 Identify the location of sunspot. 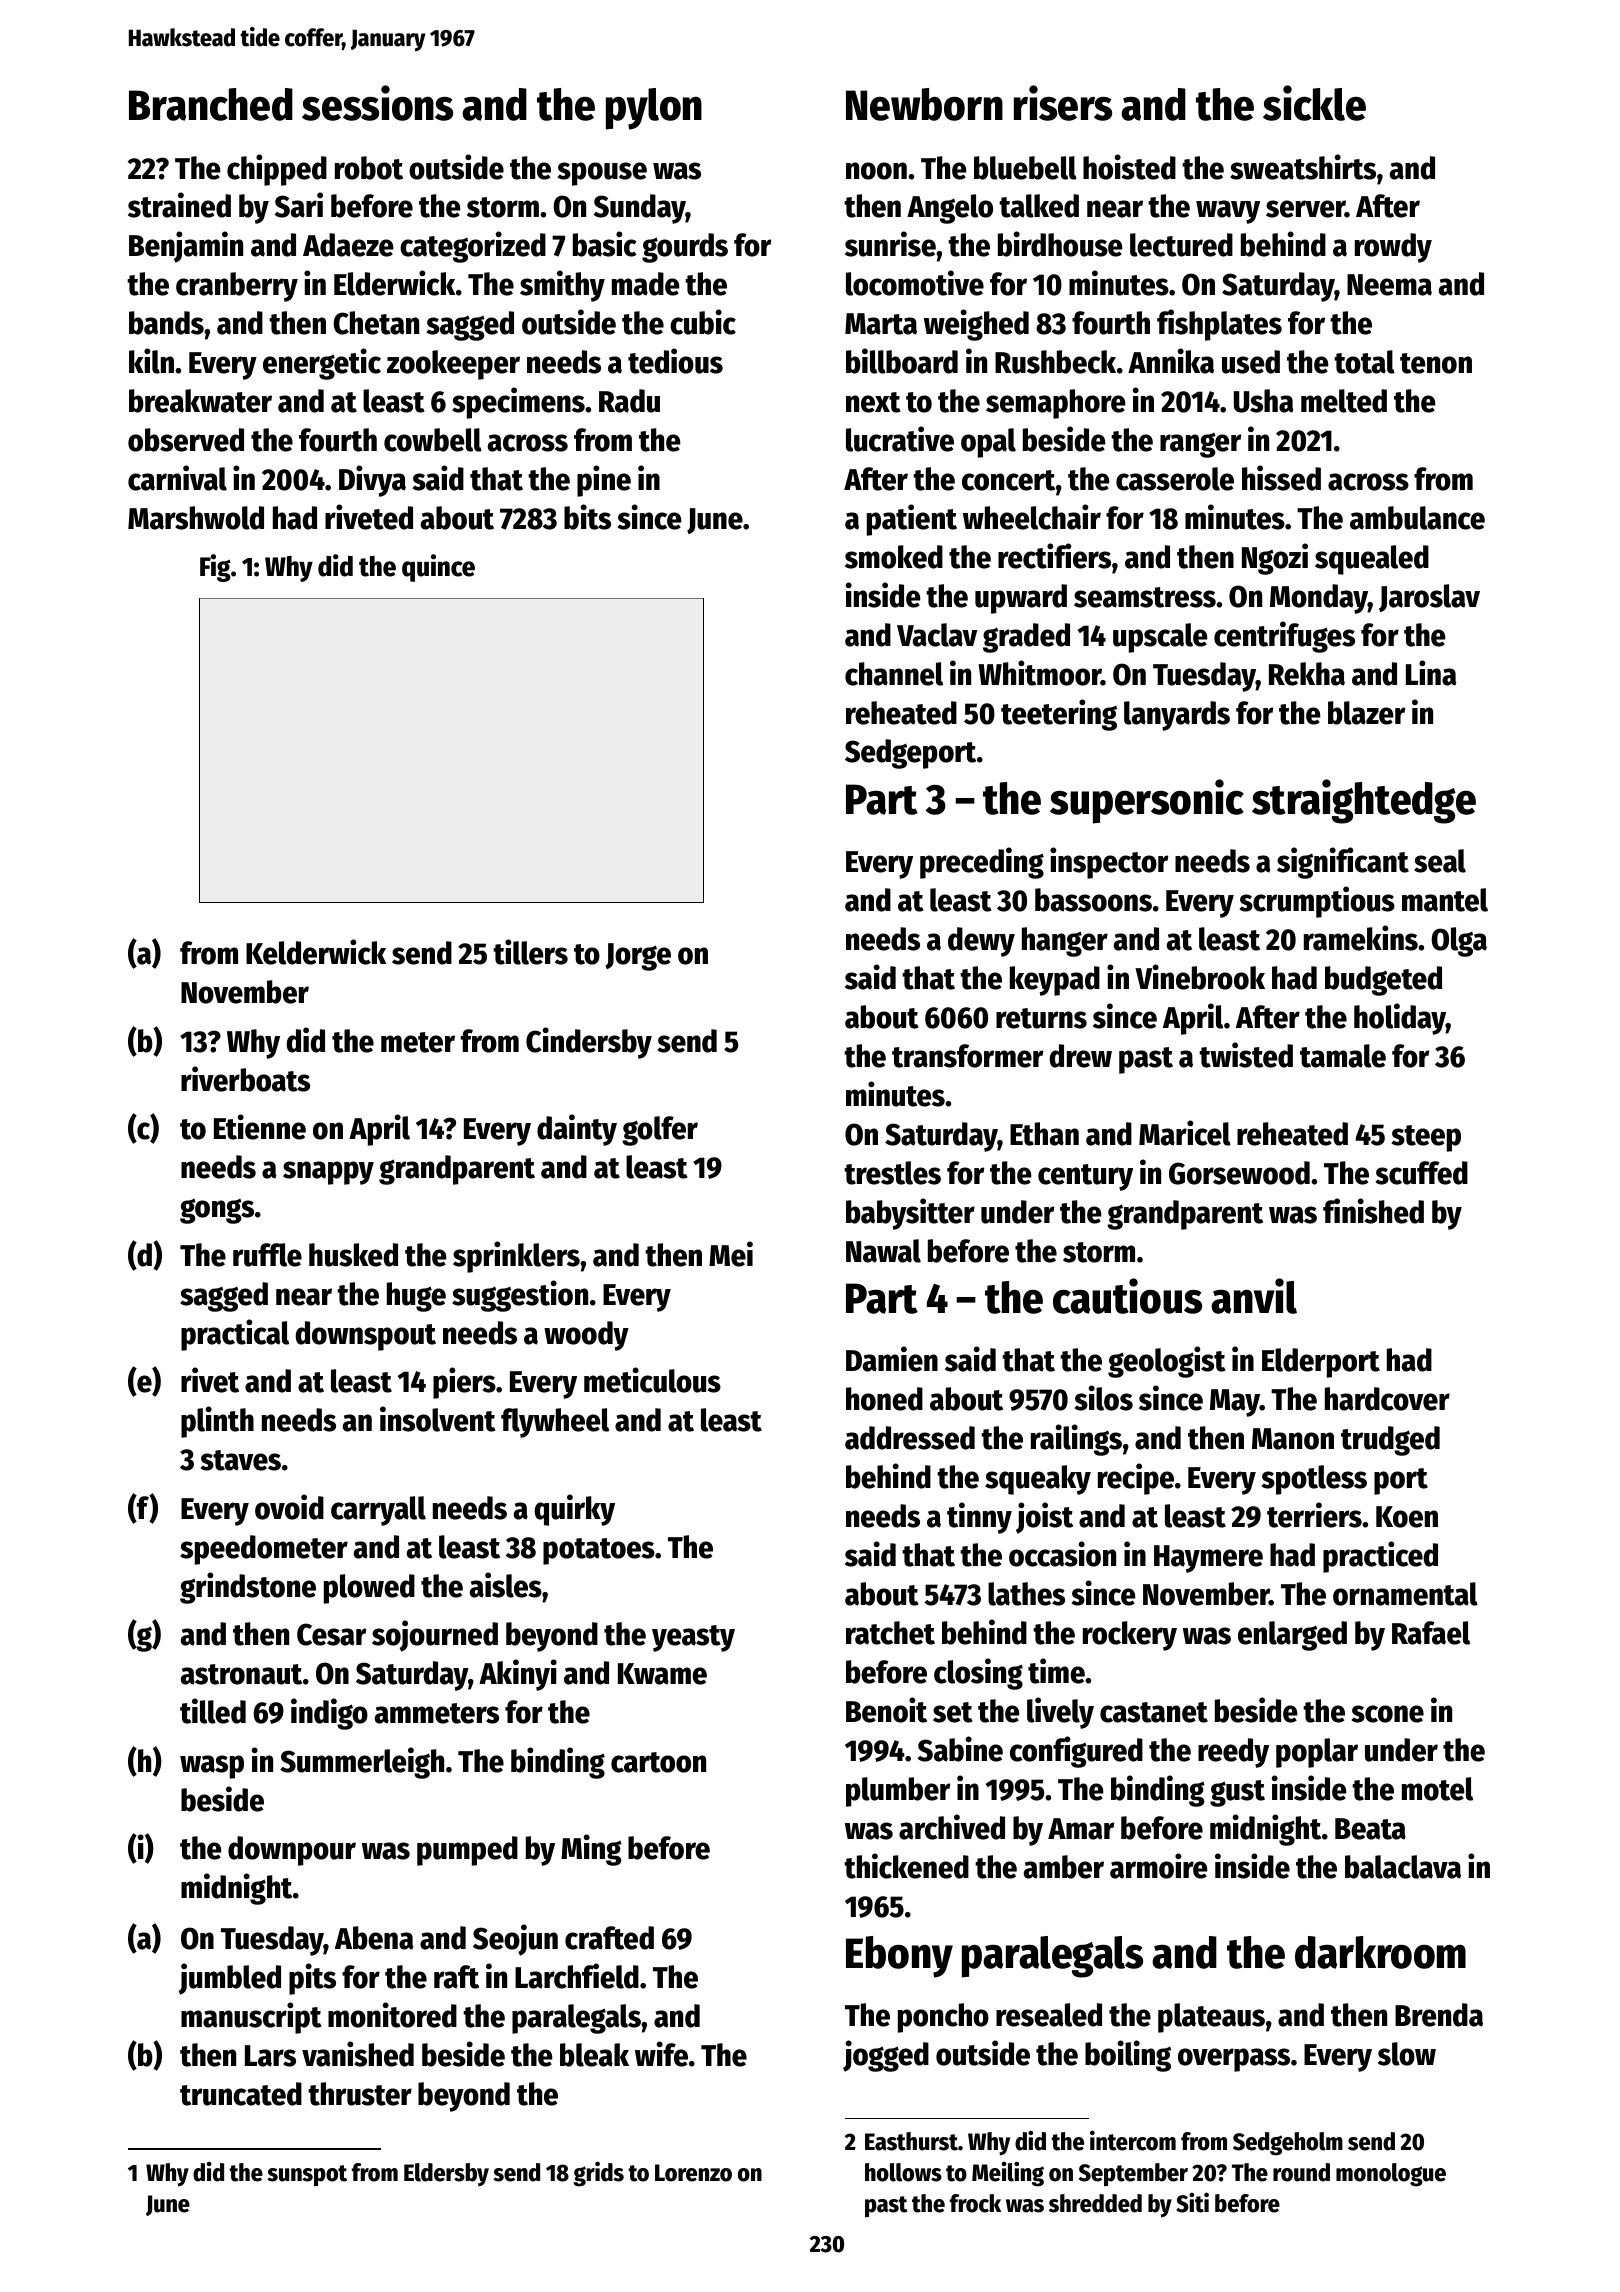
(307, 2175).
